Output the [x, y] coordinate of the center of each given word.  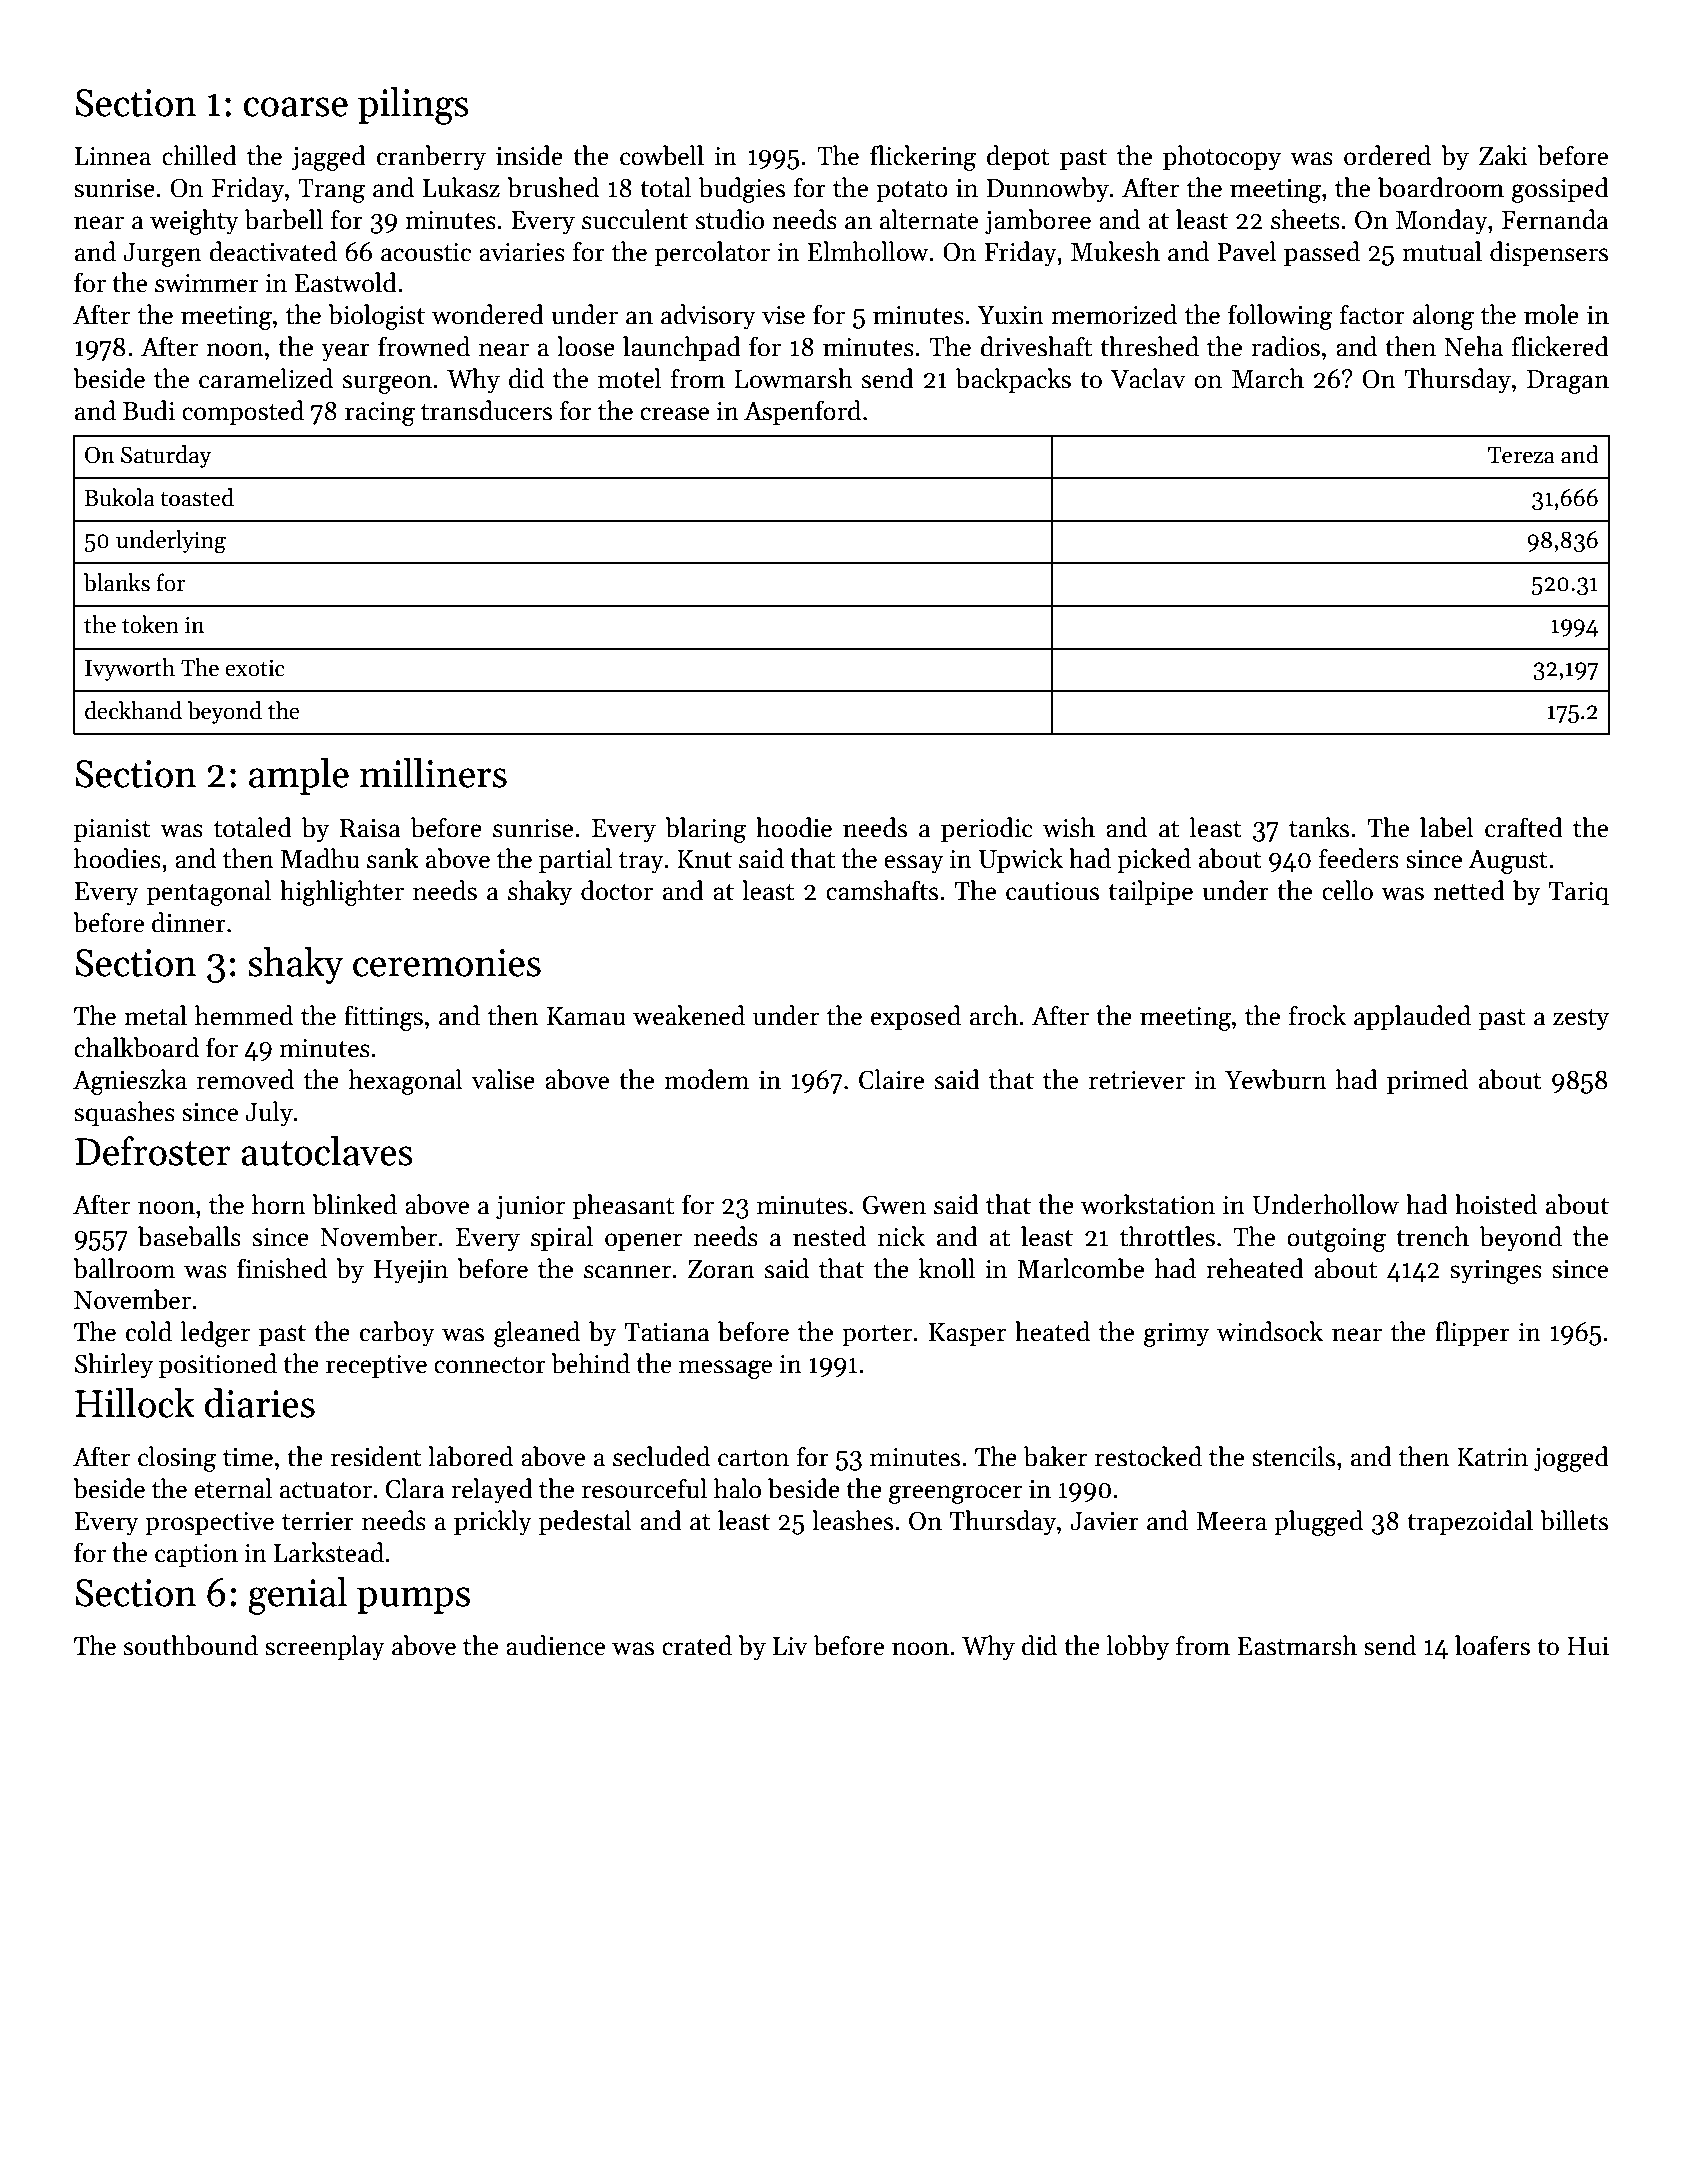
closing [177, 1459]
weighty [194, 222]
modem [706, 1079]
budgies [742, 190]
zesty [1581, 1020]
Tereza [1521, 455]
